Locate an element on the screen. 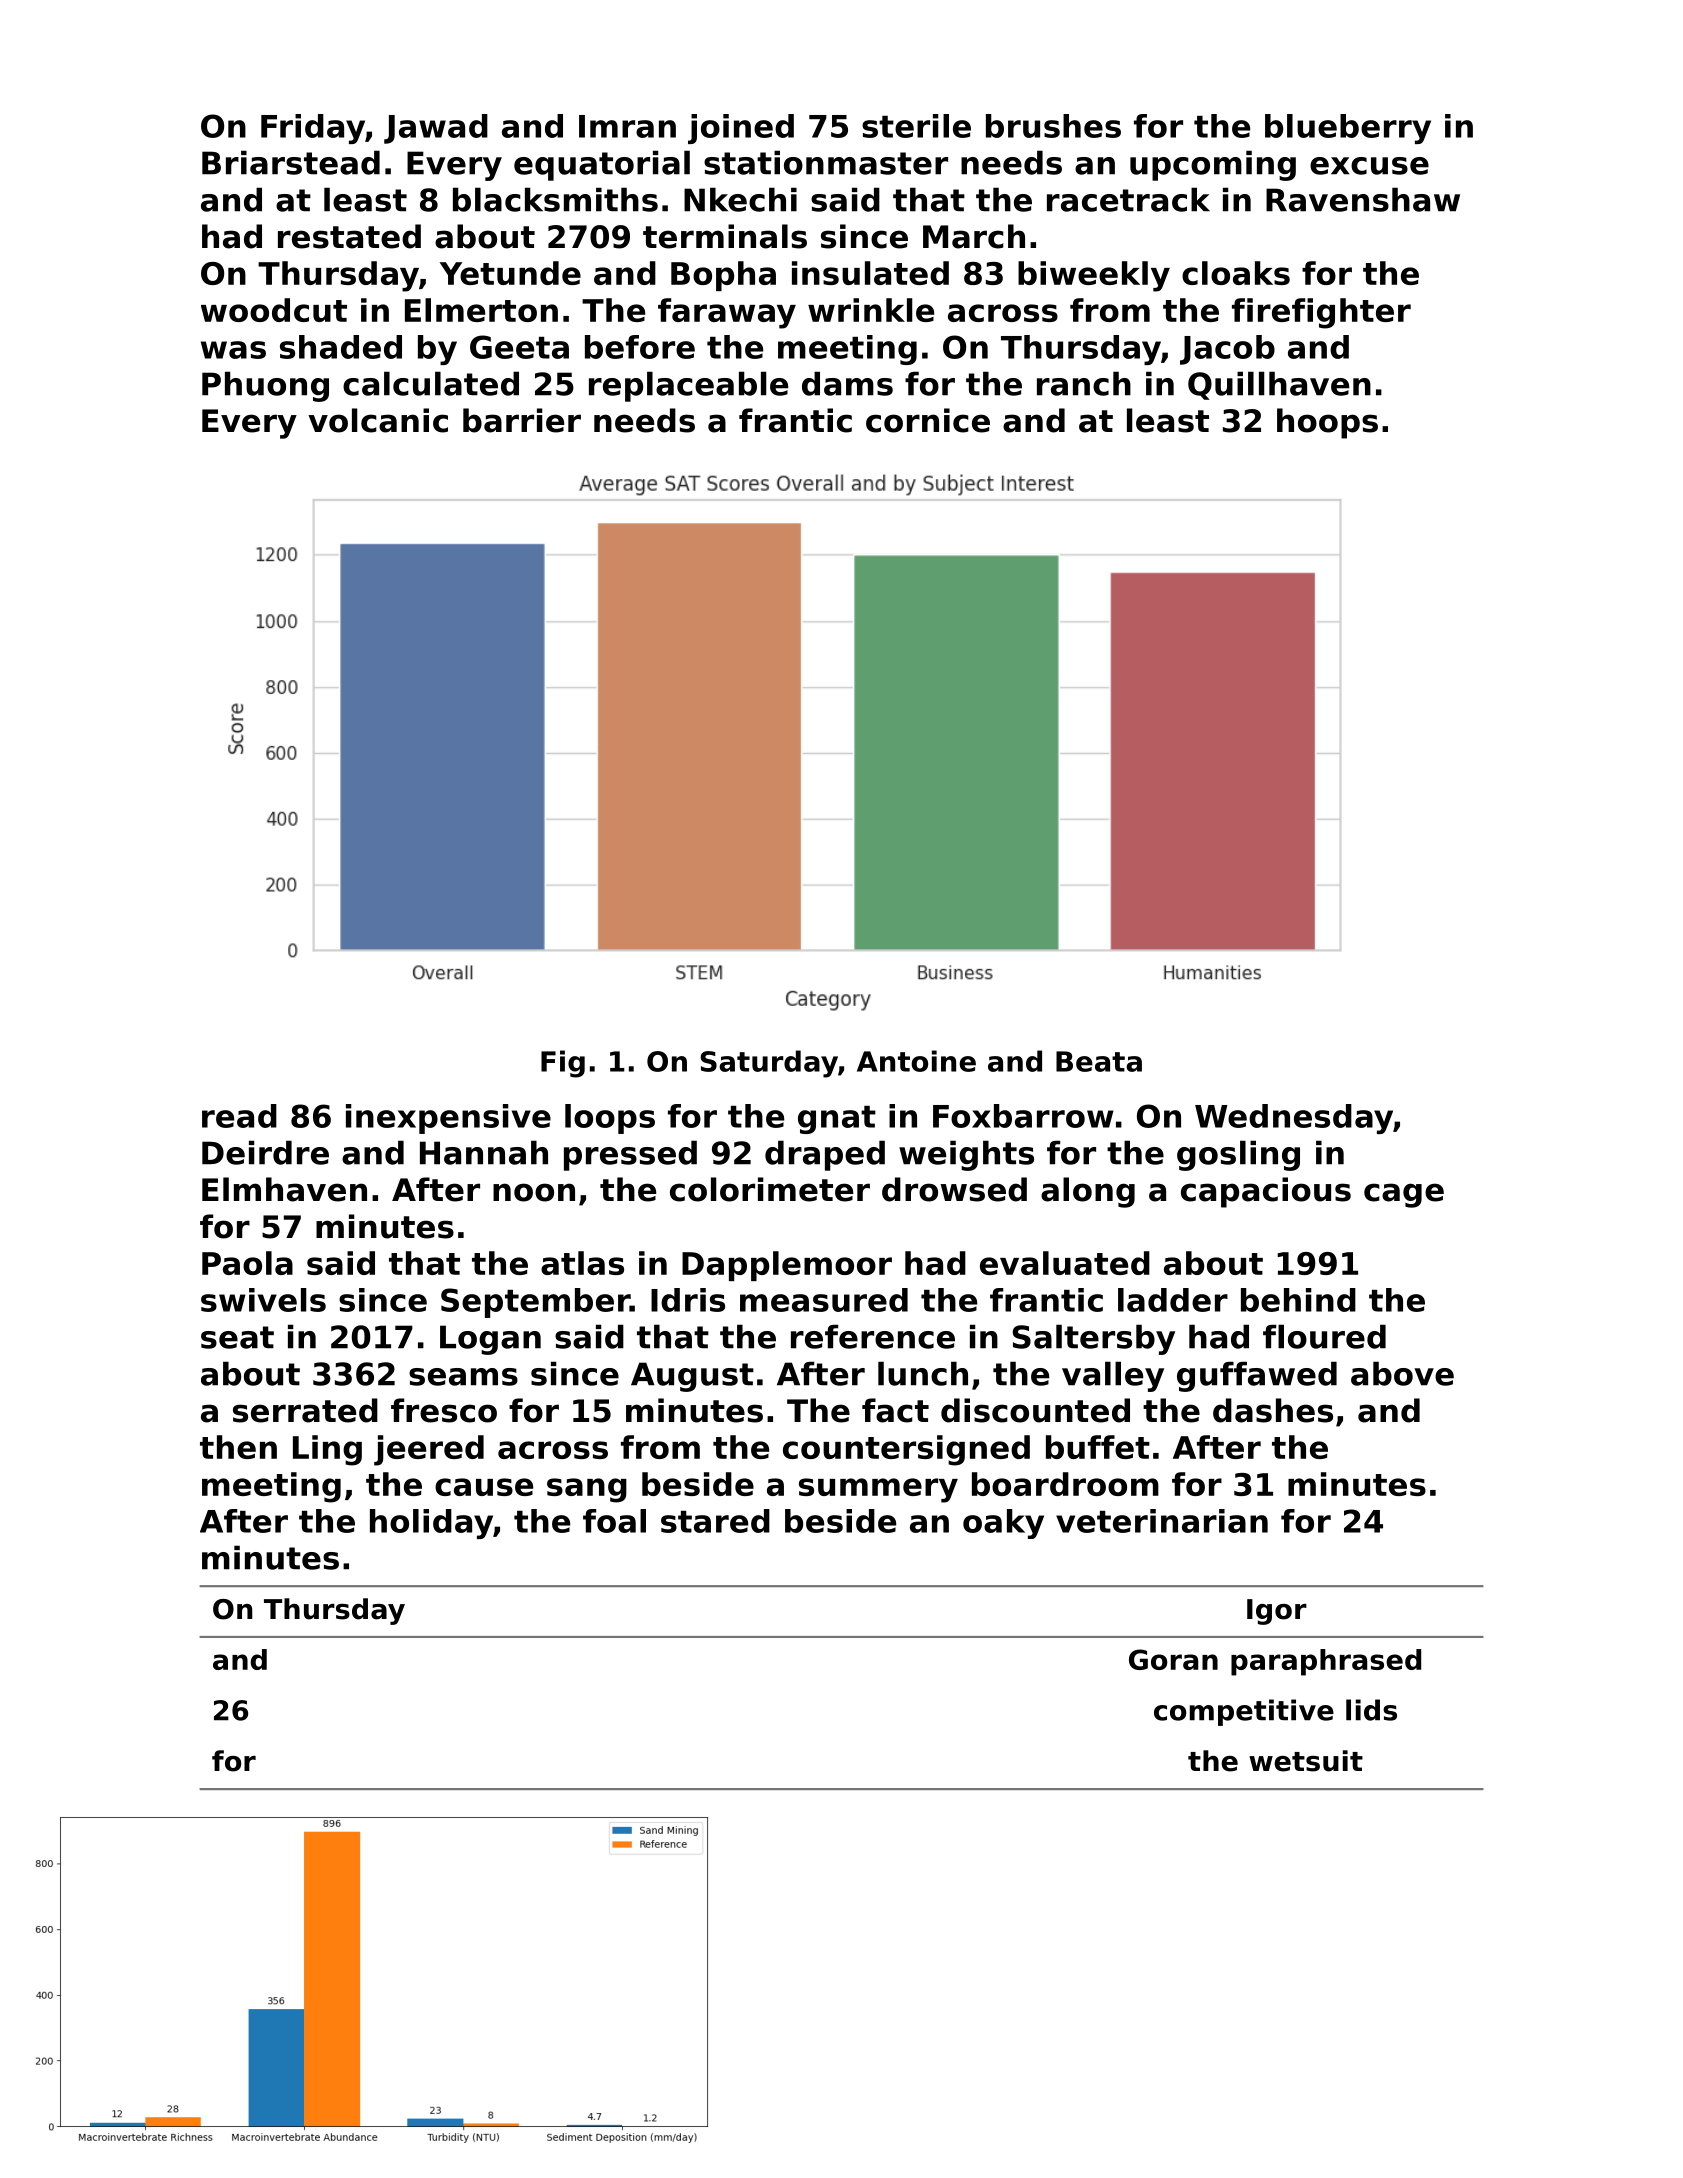 The width and height of the screenshot is (1683, 2178). read is located at coordinates (239, 1116).
